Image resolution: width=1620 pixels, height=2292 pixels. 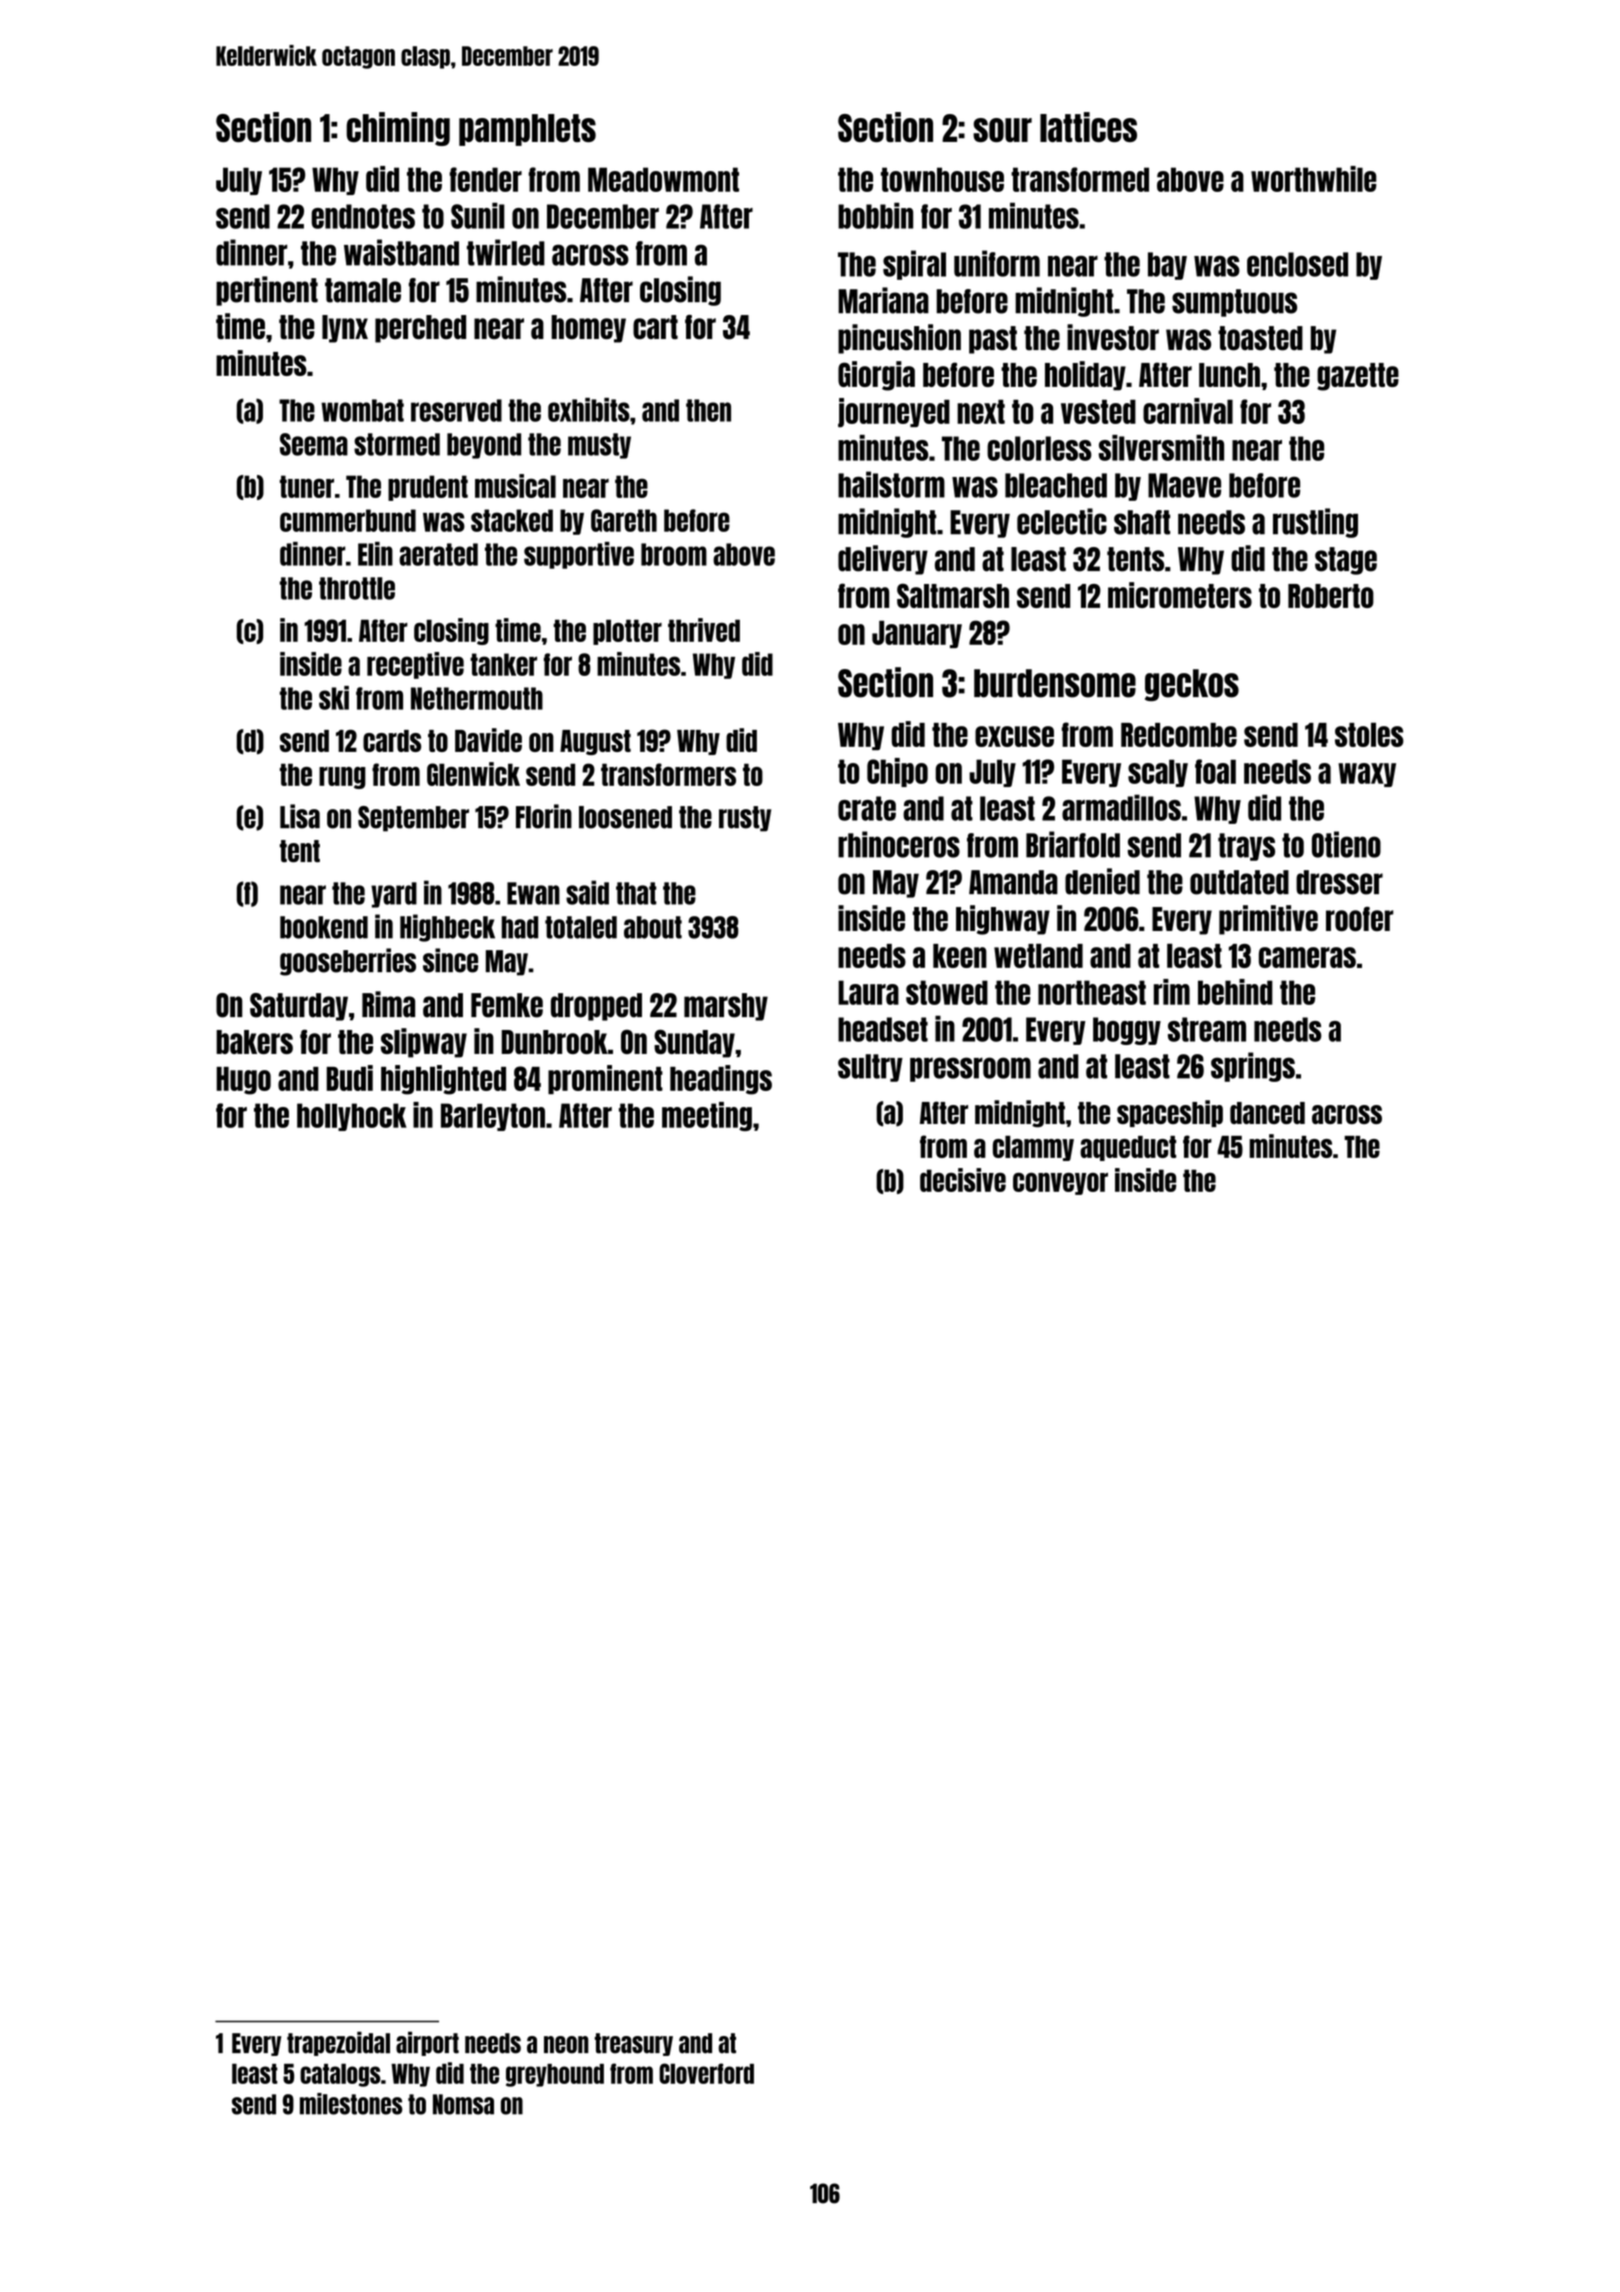 What do you see at coordinates (1267, 1113) in the screenshot?
I see `danced` at bounding box center [1267, 1113].
